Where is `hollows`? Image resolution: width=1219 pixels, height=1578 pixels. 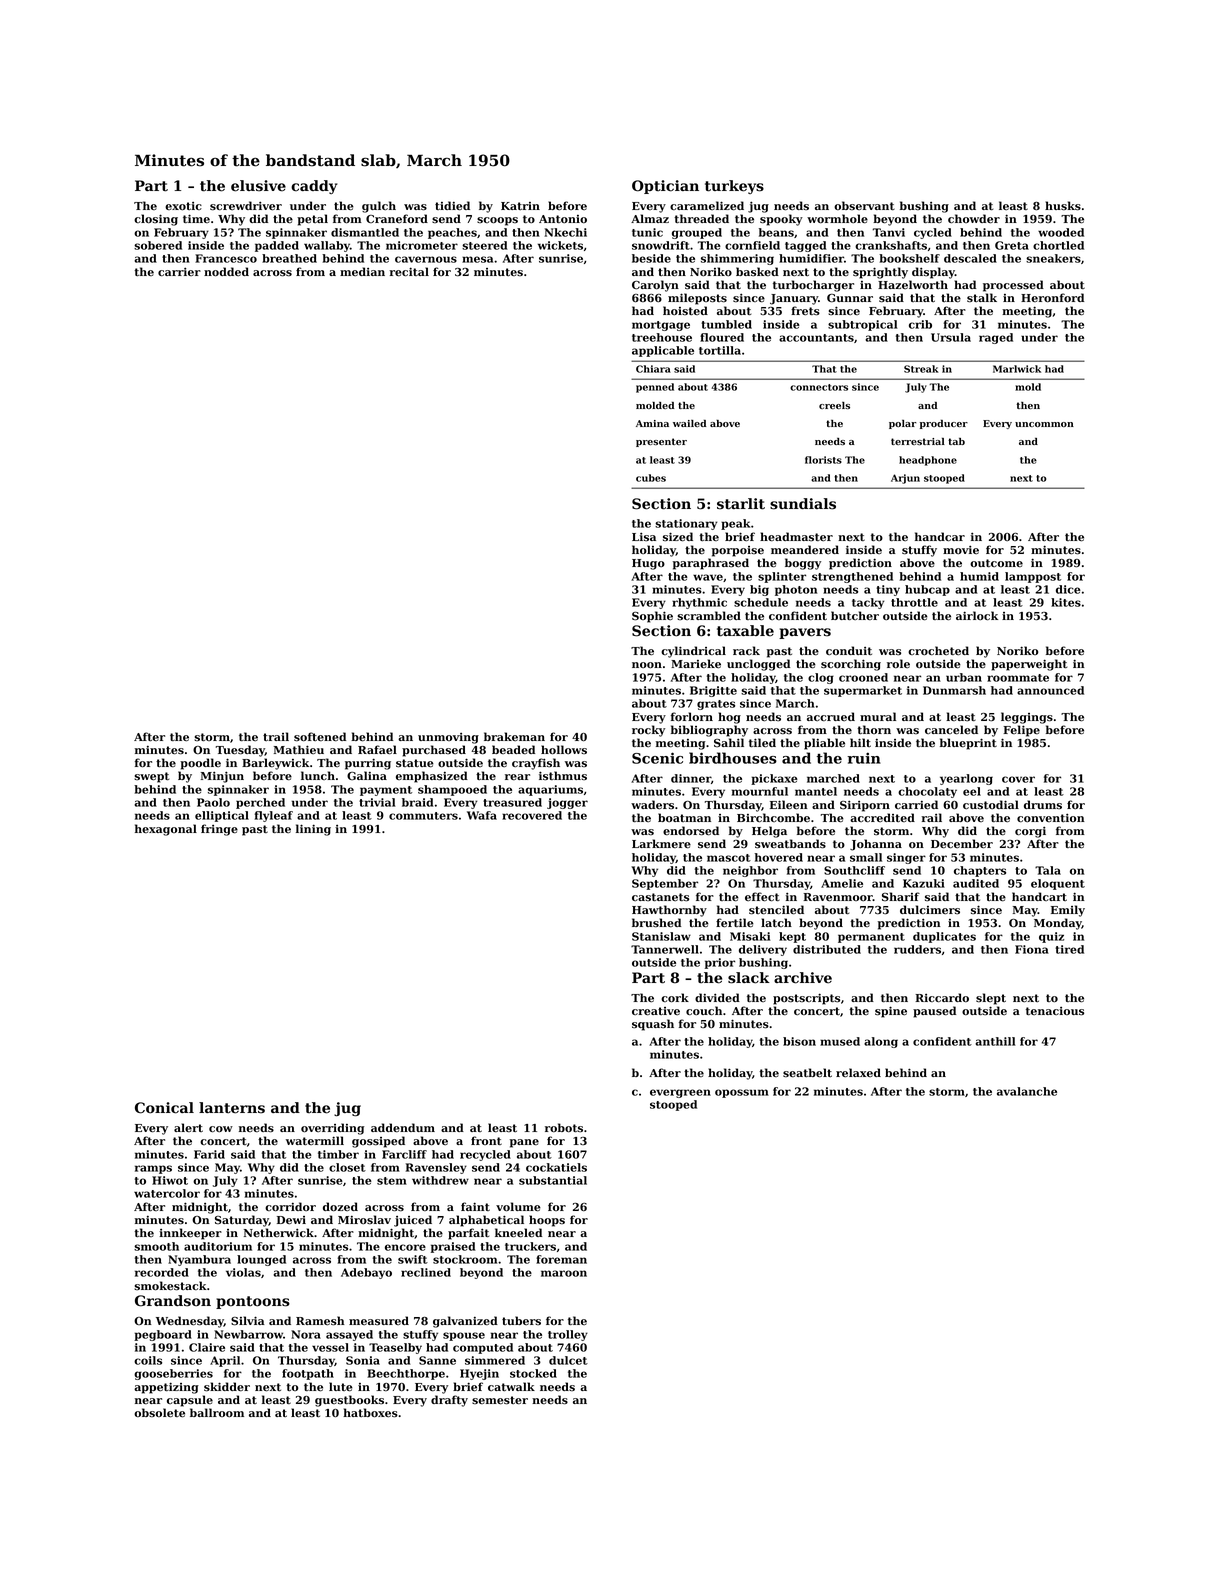 hollows is located at coordinates (564, 750).
